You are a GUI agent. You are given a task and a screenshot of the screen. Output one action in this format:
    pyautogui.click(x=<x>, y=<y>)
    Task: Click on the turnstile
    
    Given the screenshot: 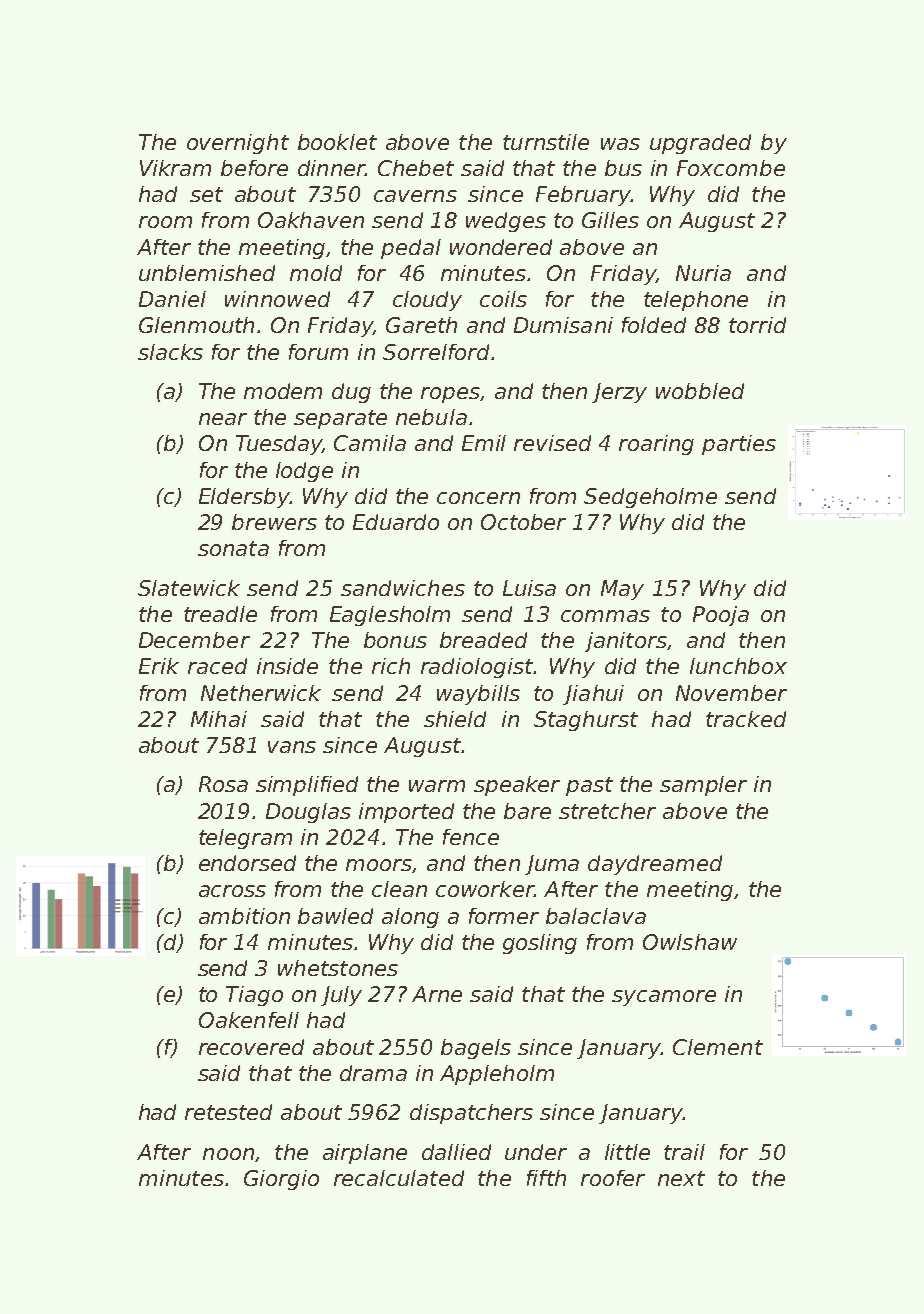 What is the action you would take?
    pyautogui.click(x=546, y=142)
